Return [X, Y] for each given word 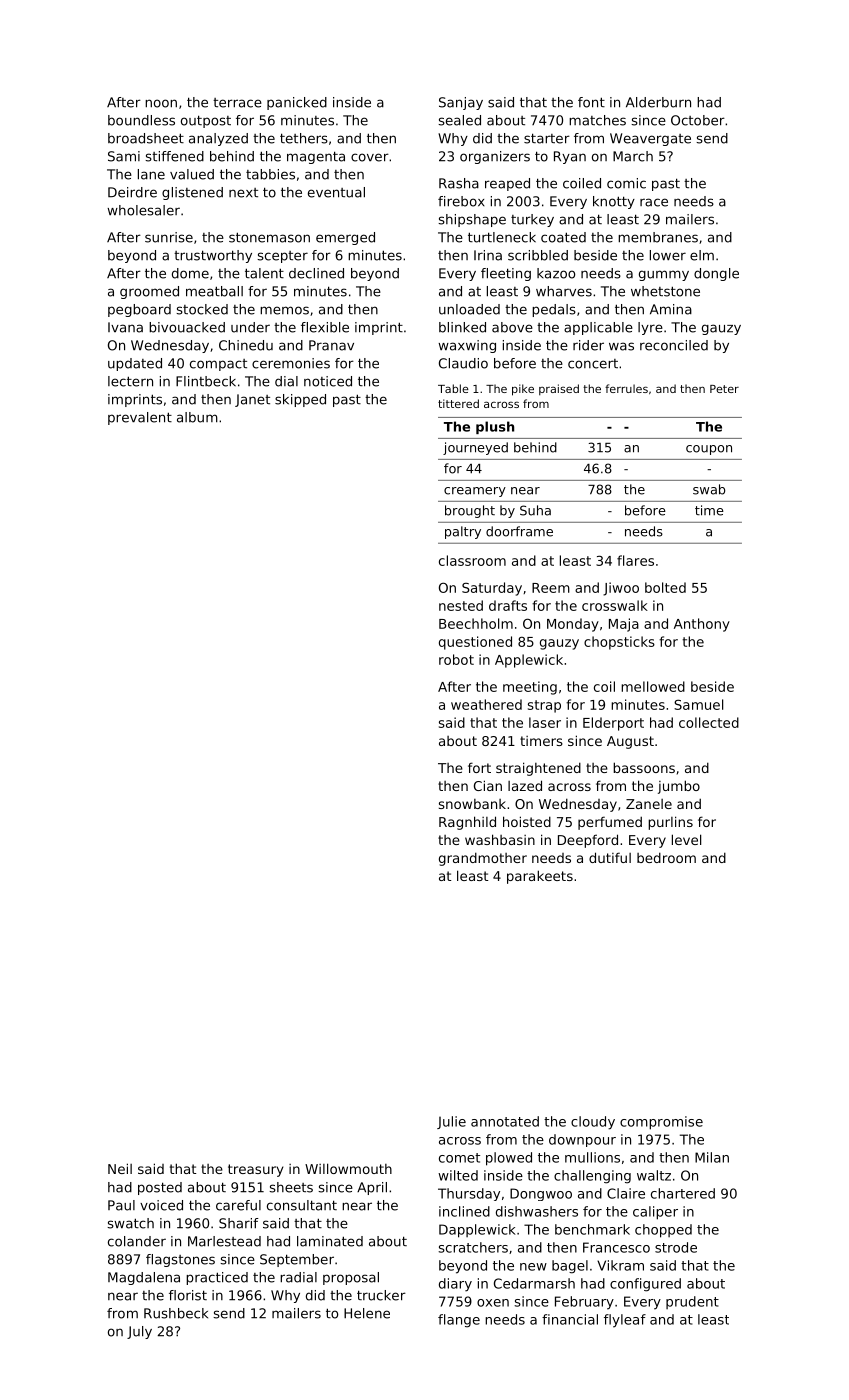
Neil [120, 1168]
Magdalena [144, 1278]
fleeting [506, 274]
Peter [724, 389]
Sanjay [461, 103]
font [591, 102]
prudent [692, 1302]
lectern [130, 381]
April [372, 1188]
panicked [297, 103]
